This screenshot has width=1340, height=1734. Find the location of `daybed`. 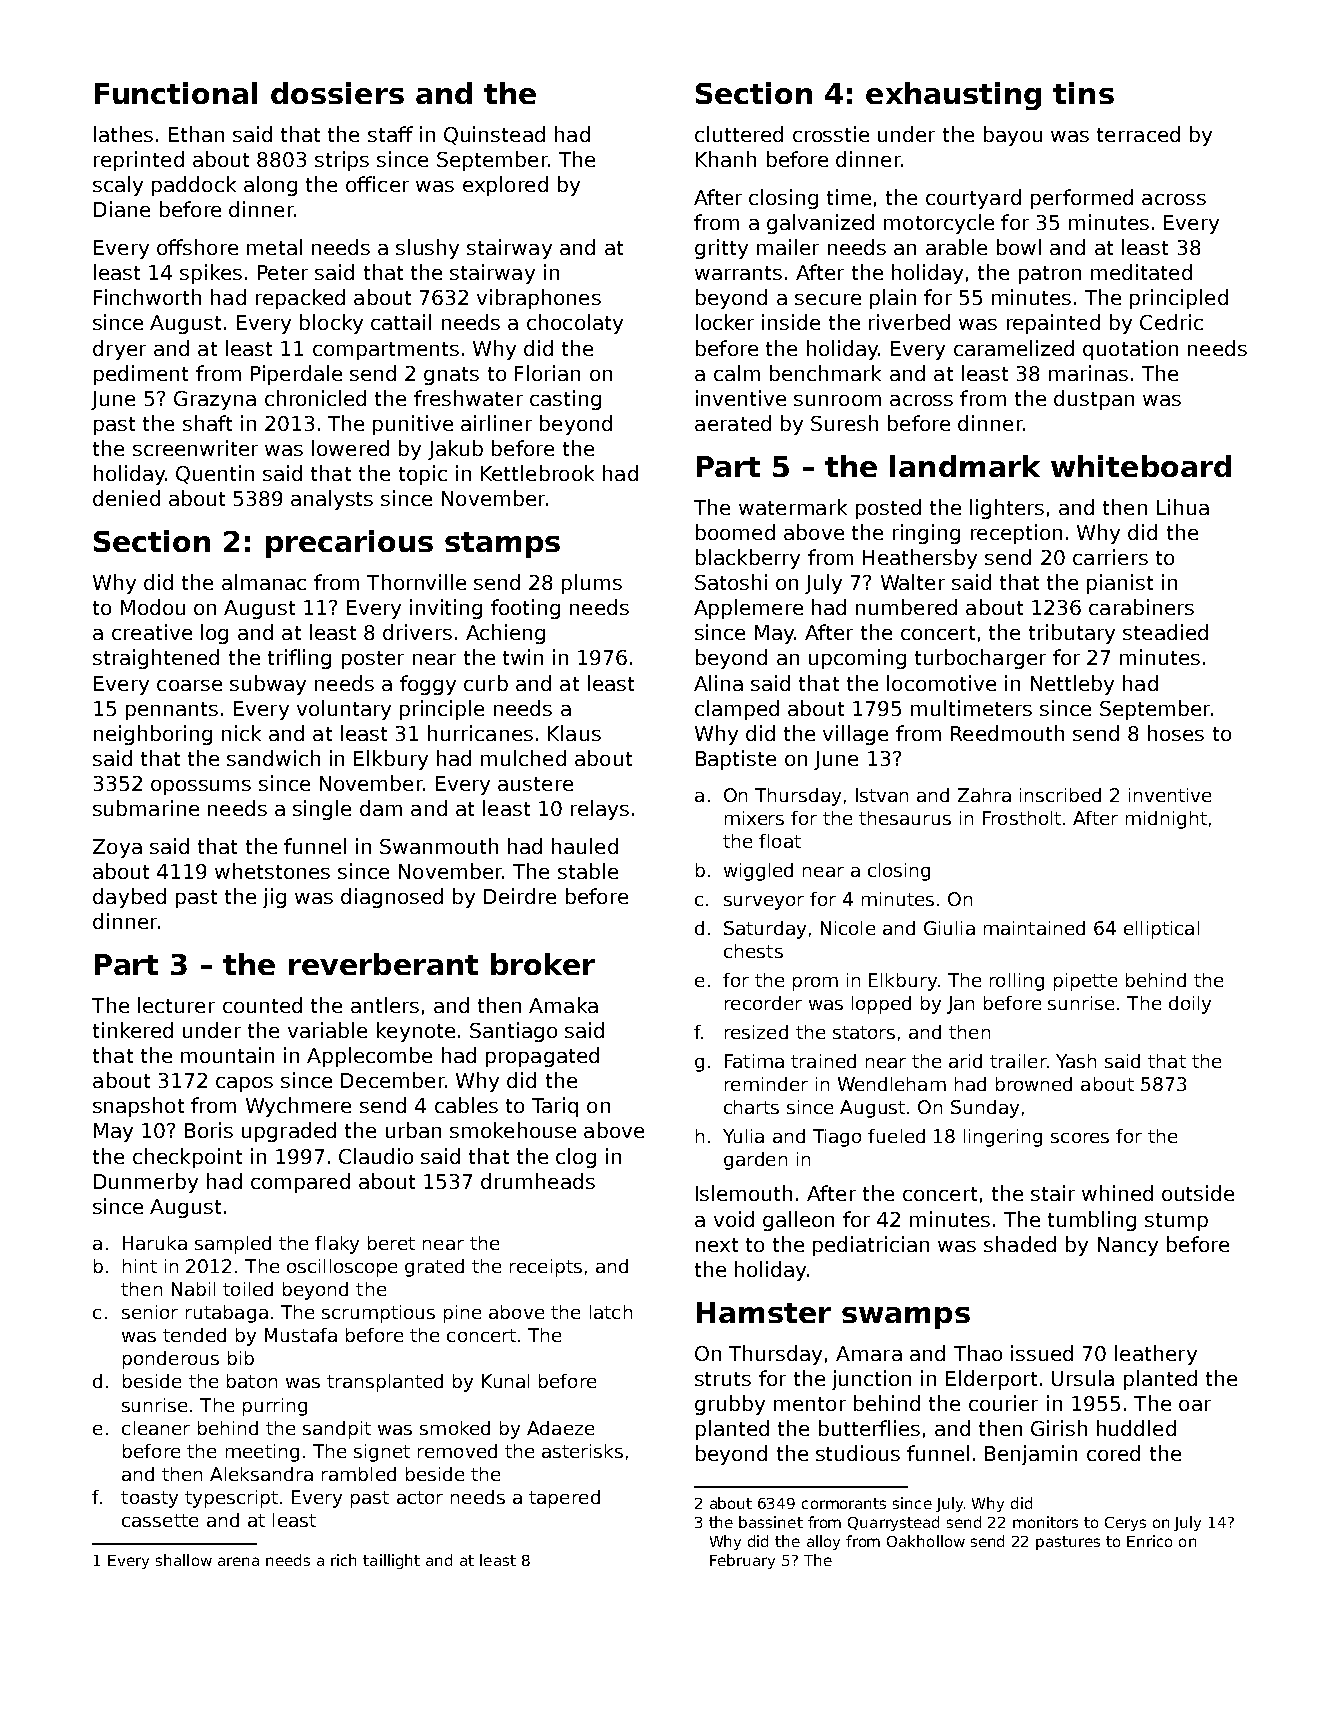

daybed is located at coordinates (129, 898).
